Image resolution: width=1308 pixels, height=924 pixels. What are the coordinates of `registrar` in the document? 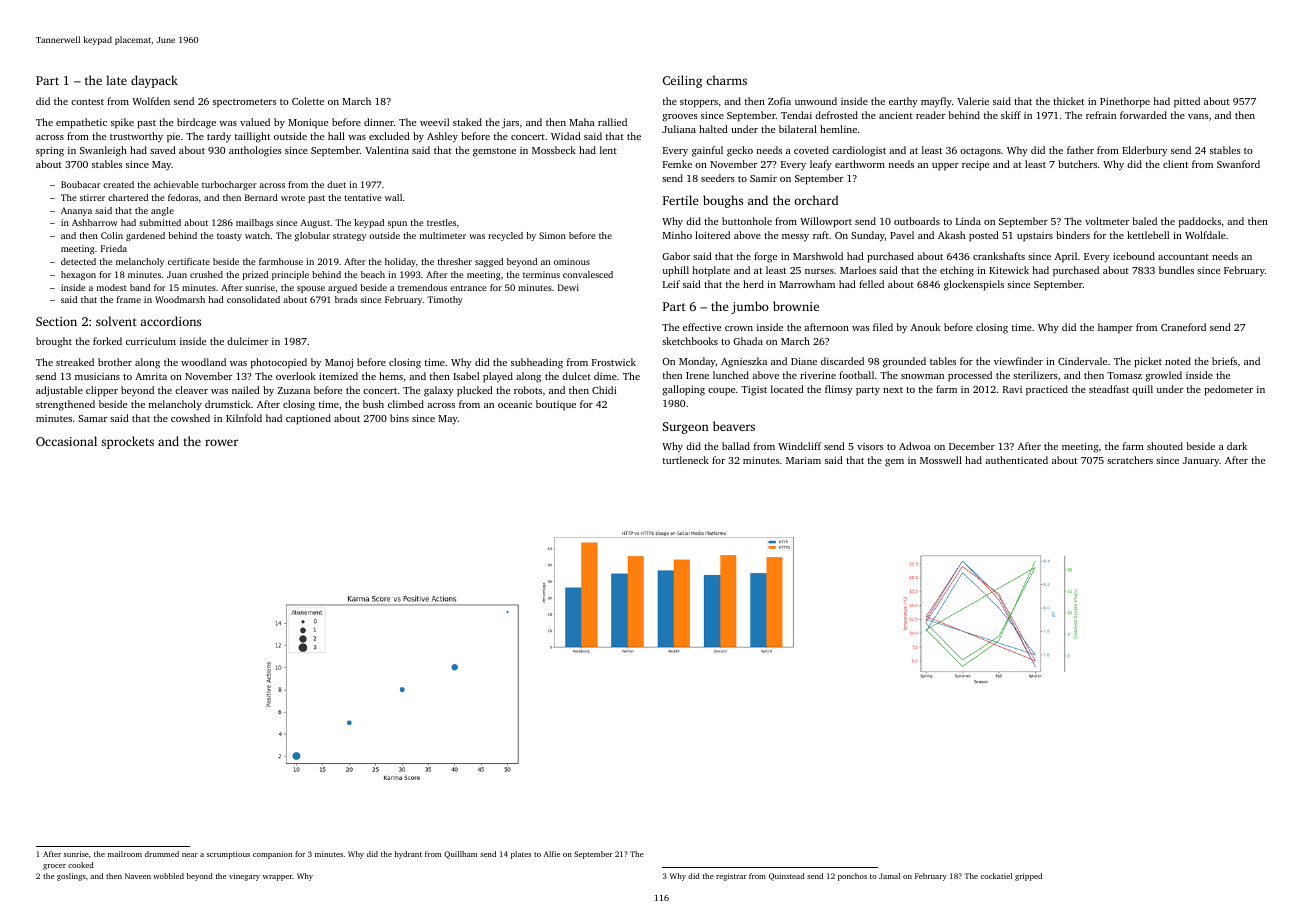 It's located at (731, 877).
